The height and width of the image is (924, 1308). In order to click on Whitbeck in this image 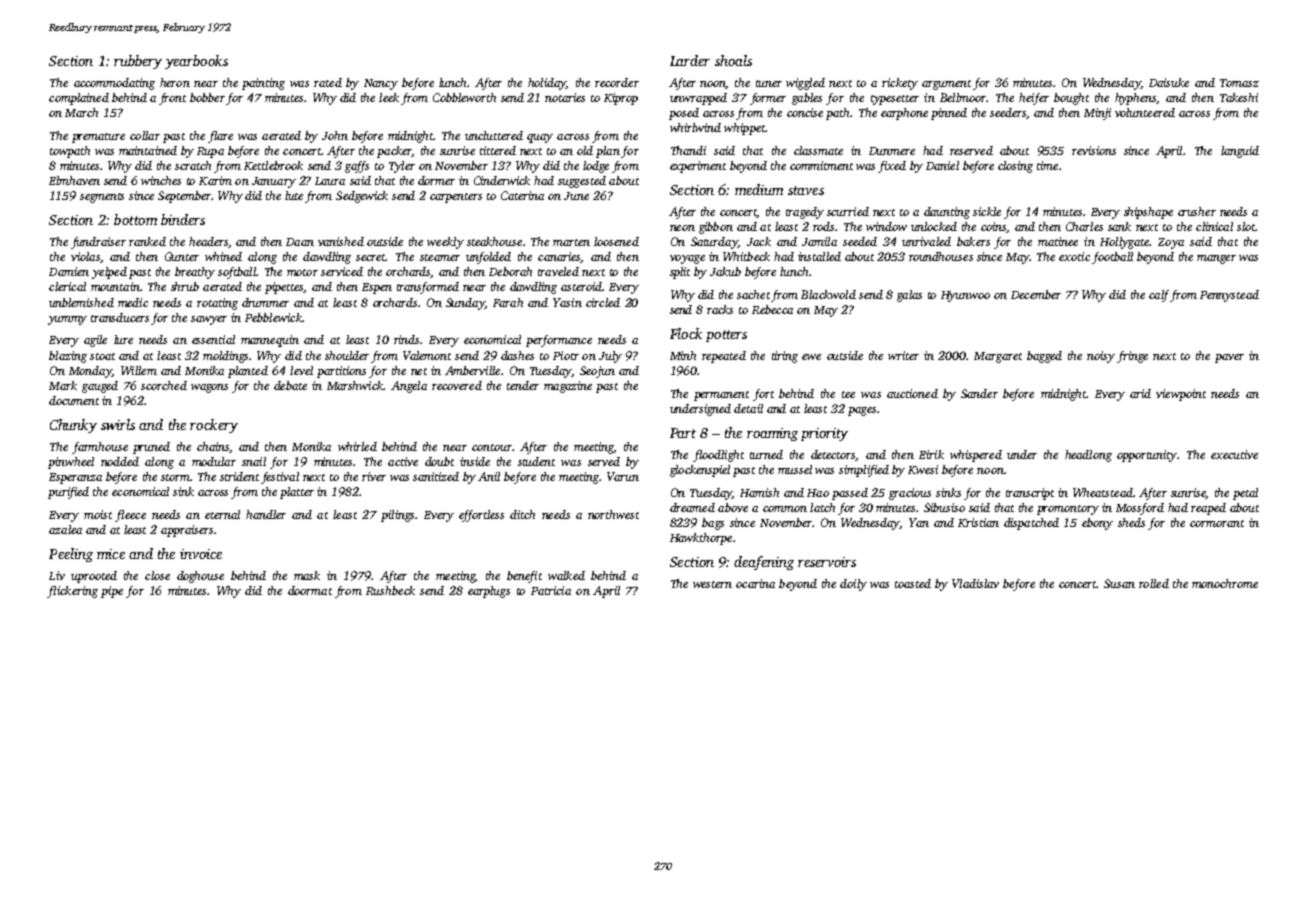, I will do `click(746, 256)`.
